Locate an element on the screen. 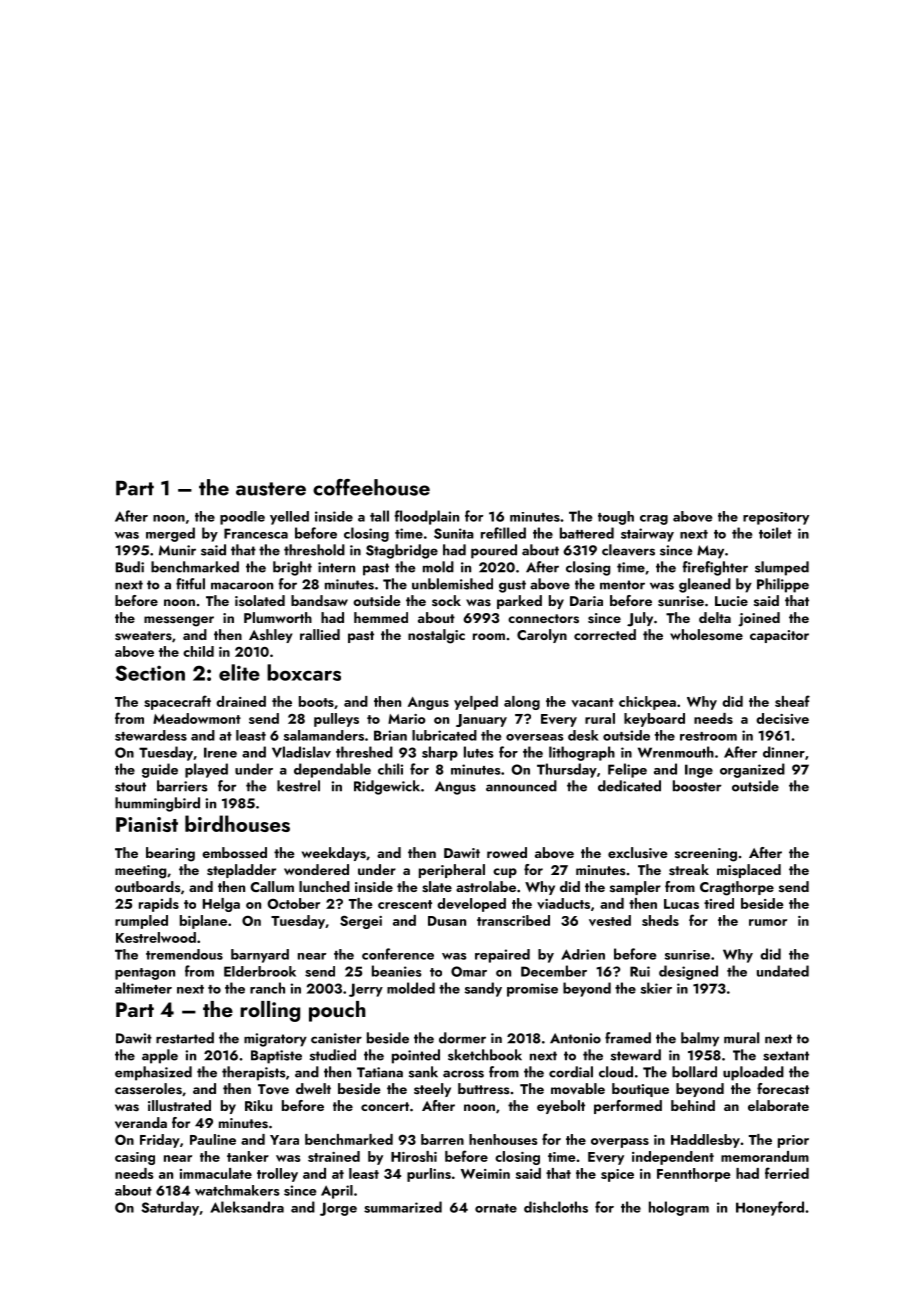 Image resolution: width=924 pixels, height=1308 pixels. Meadowmont is located at coordinates (197, 718).
